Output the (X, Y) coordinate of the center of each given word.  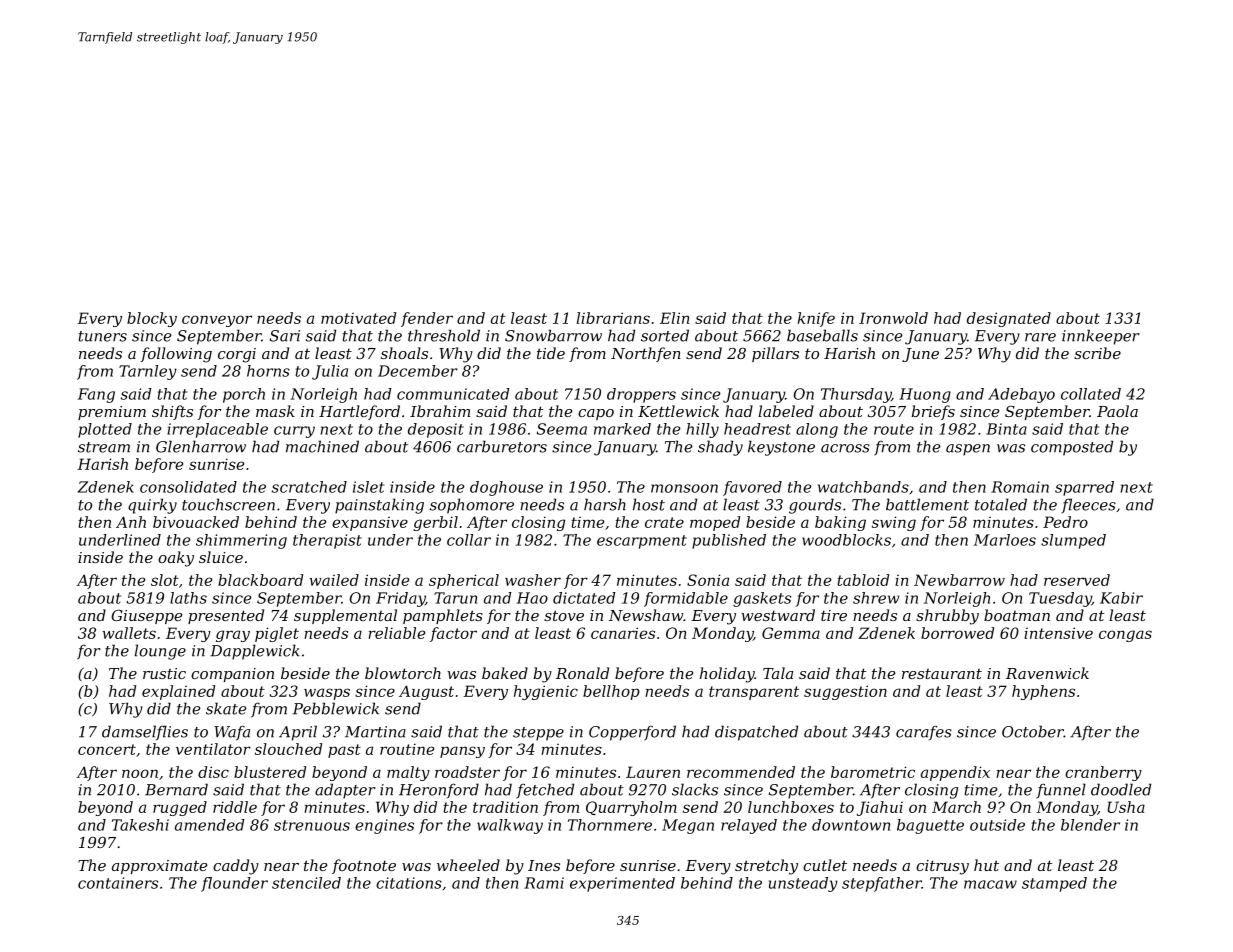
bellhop (611, 692)
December (418, 371)
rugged (180, 808)
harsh (605, 504)
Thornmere (610, 825)
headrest (757, 429)
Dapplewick (255, 652)
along (817, 430)
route (894, 429)
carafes (924, 733)
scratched (309, 487)
